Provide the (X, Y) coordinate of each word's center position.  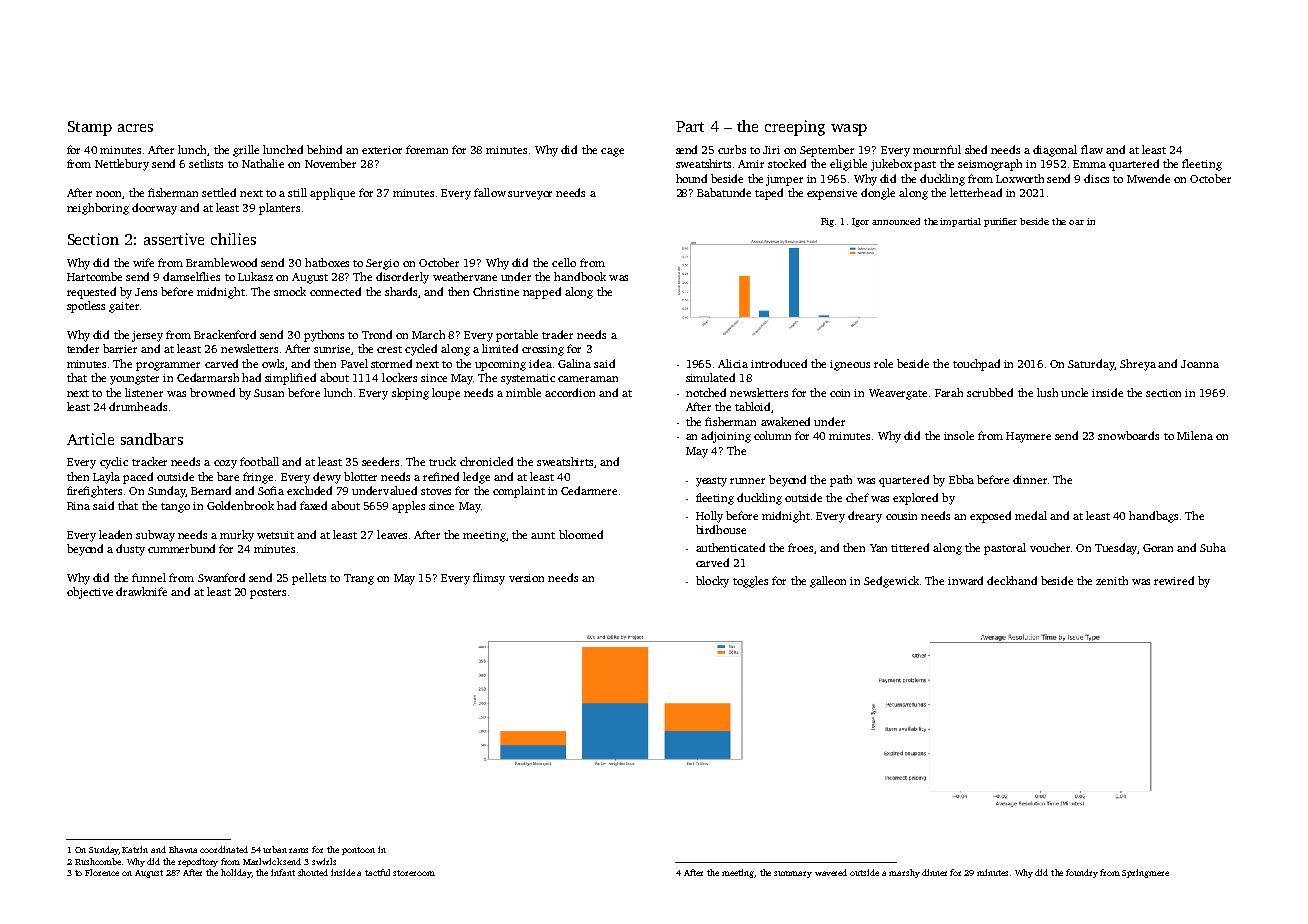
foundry (1082, 873)
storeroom (414, 873)
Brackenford (225, 334)
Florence (102, 872)
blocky (712, 582)
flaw (1092, 149)
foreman (427, 149)
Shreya (1138, 365)
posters (268, 594)
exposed (990, 517)
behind (324, 149)
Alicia (733, 363)
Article (90, 439)
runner (747, 481)
